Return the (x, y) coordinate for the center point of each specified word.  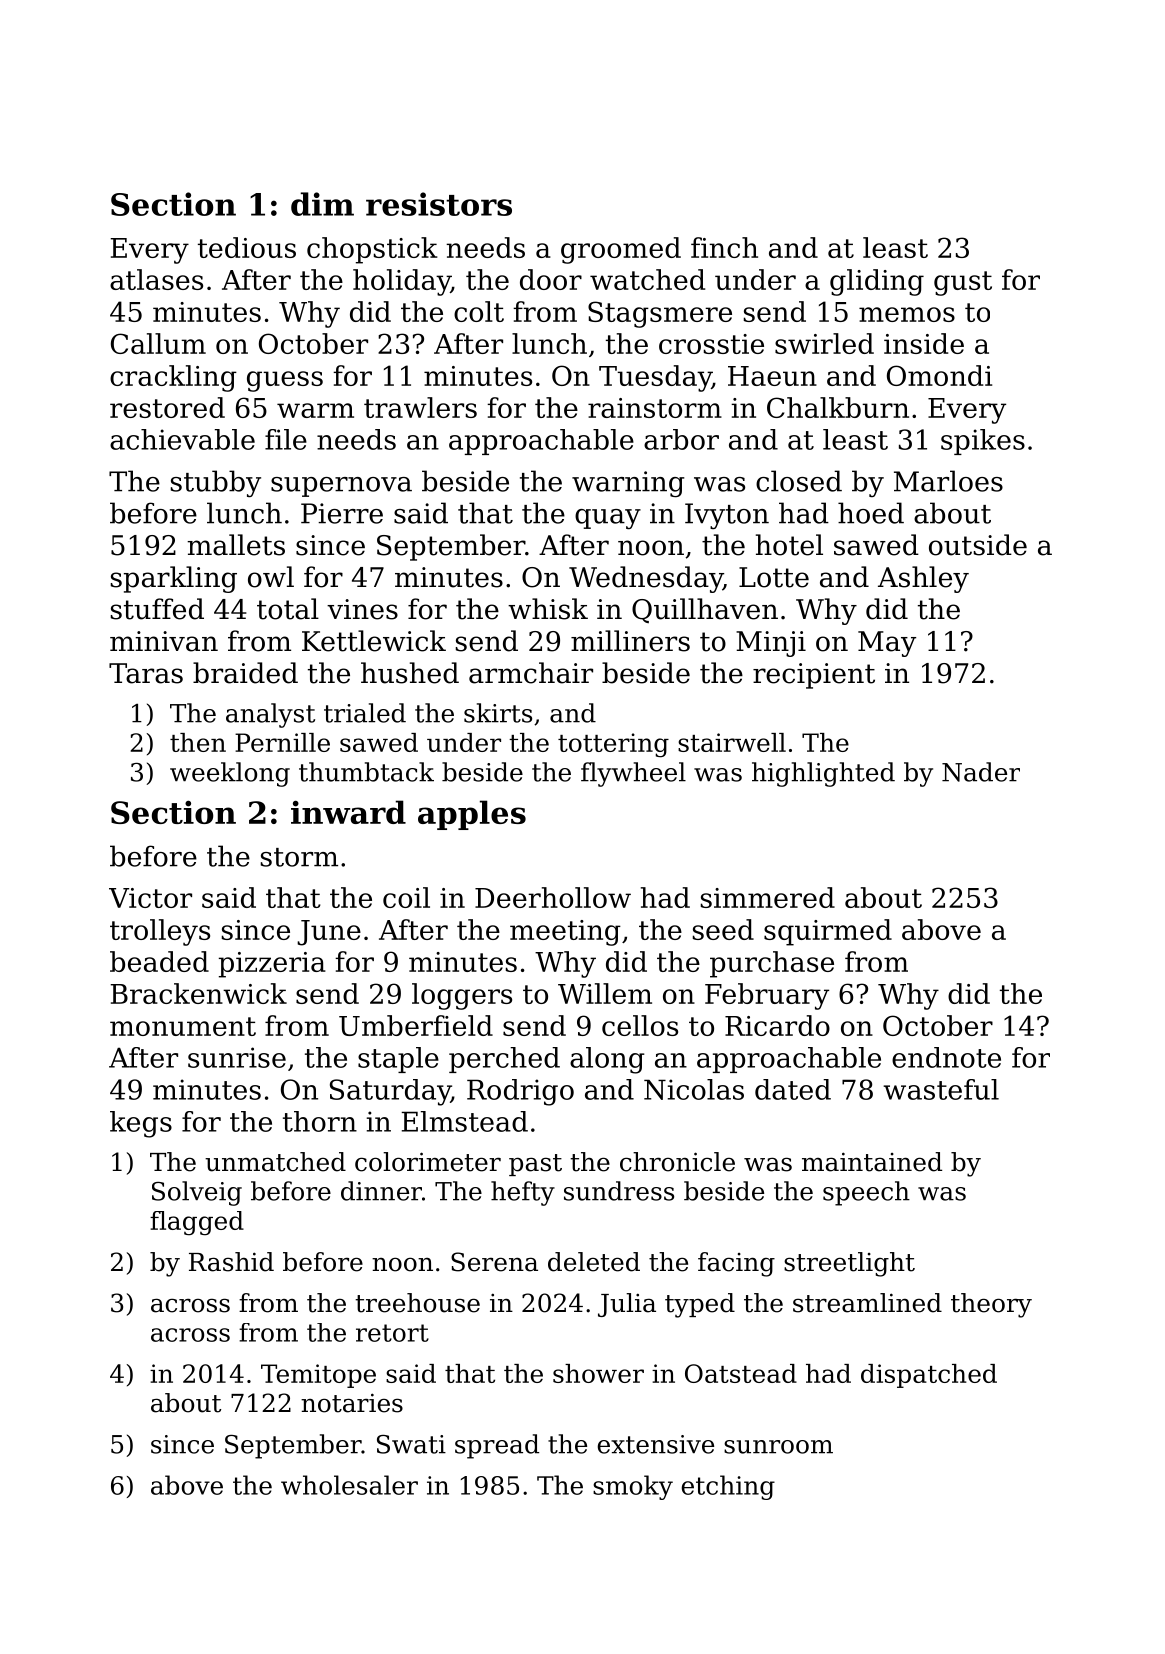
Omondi (939, 375)
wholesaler (349, 1485)
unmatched (275, 1162)
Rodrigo (520, 1092)
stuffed (157, 609)
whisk (548, 609)
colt (479, 311)
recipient (814, 676)
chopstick (372, 250)
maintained (872, 1162)
